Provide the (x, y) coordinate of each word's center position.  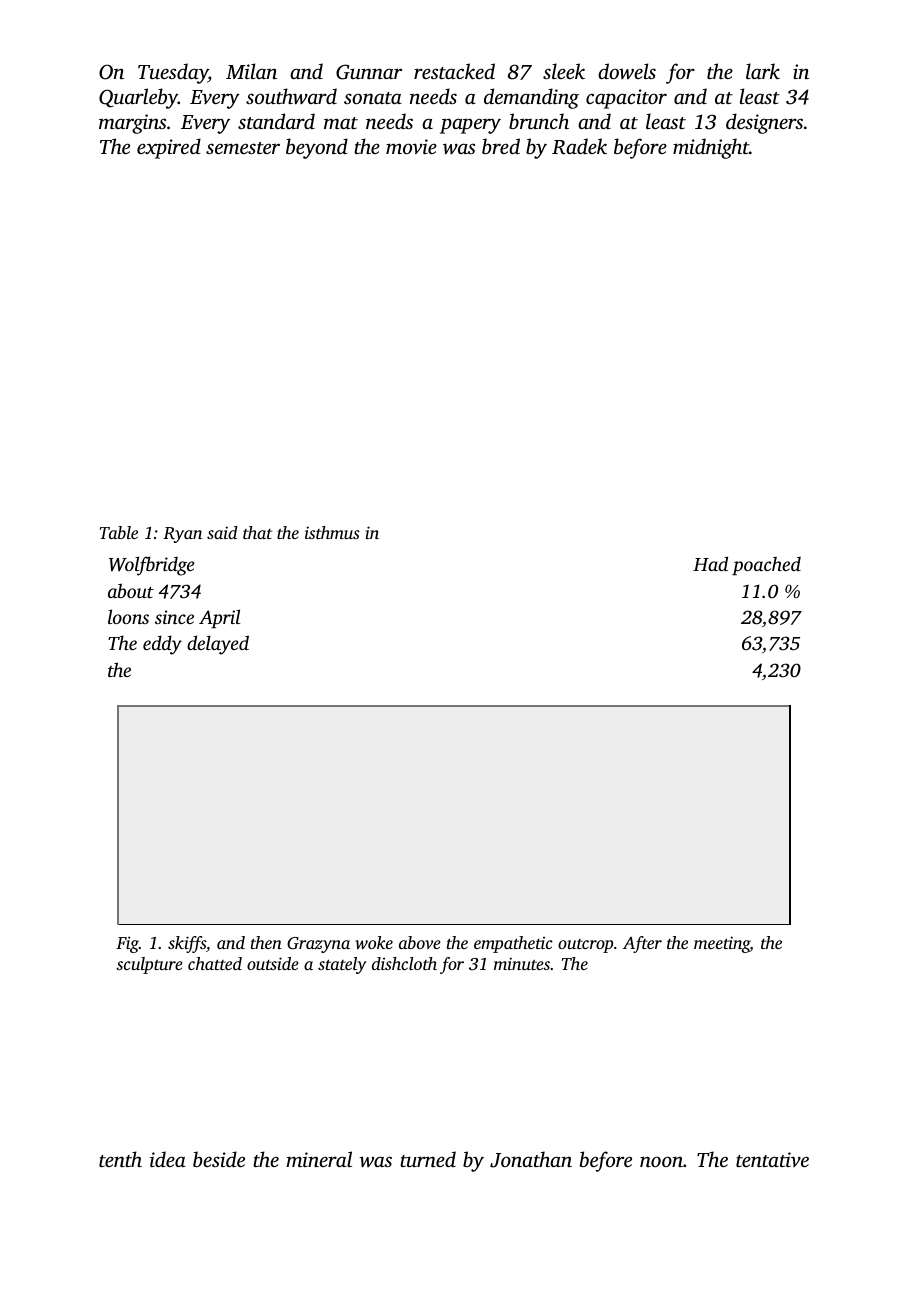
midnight (711, 148)
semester (243, 148)
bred (501, 146)
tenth (120, 1159)
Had (710, 563)
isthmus (332, 532)
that (257, 532)
